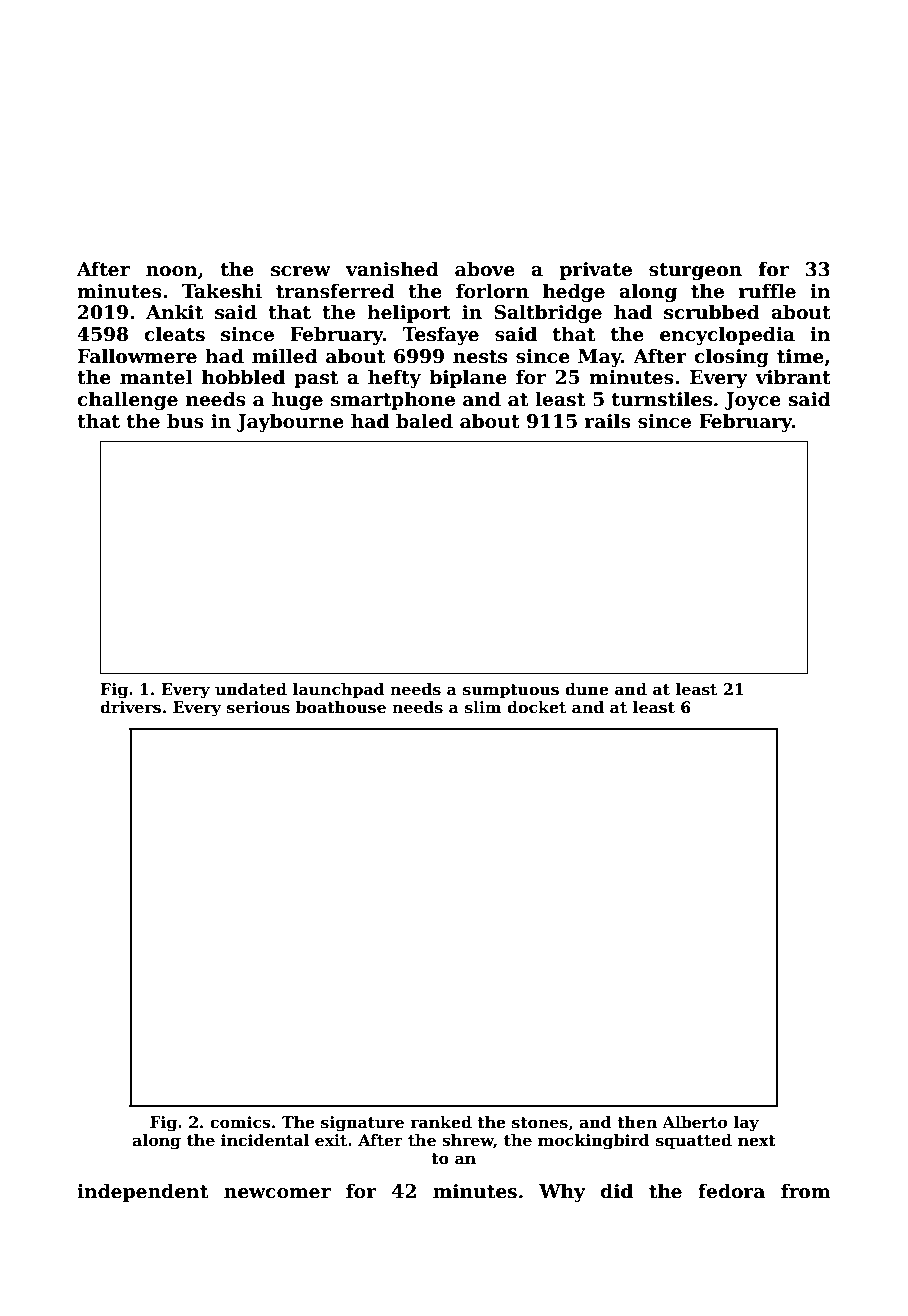  What do you see at coordinates (240, 1122) in the document?
I see `comics` at bounding box center [240, 1122].
